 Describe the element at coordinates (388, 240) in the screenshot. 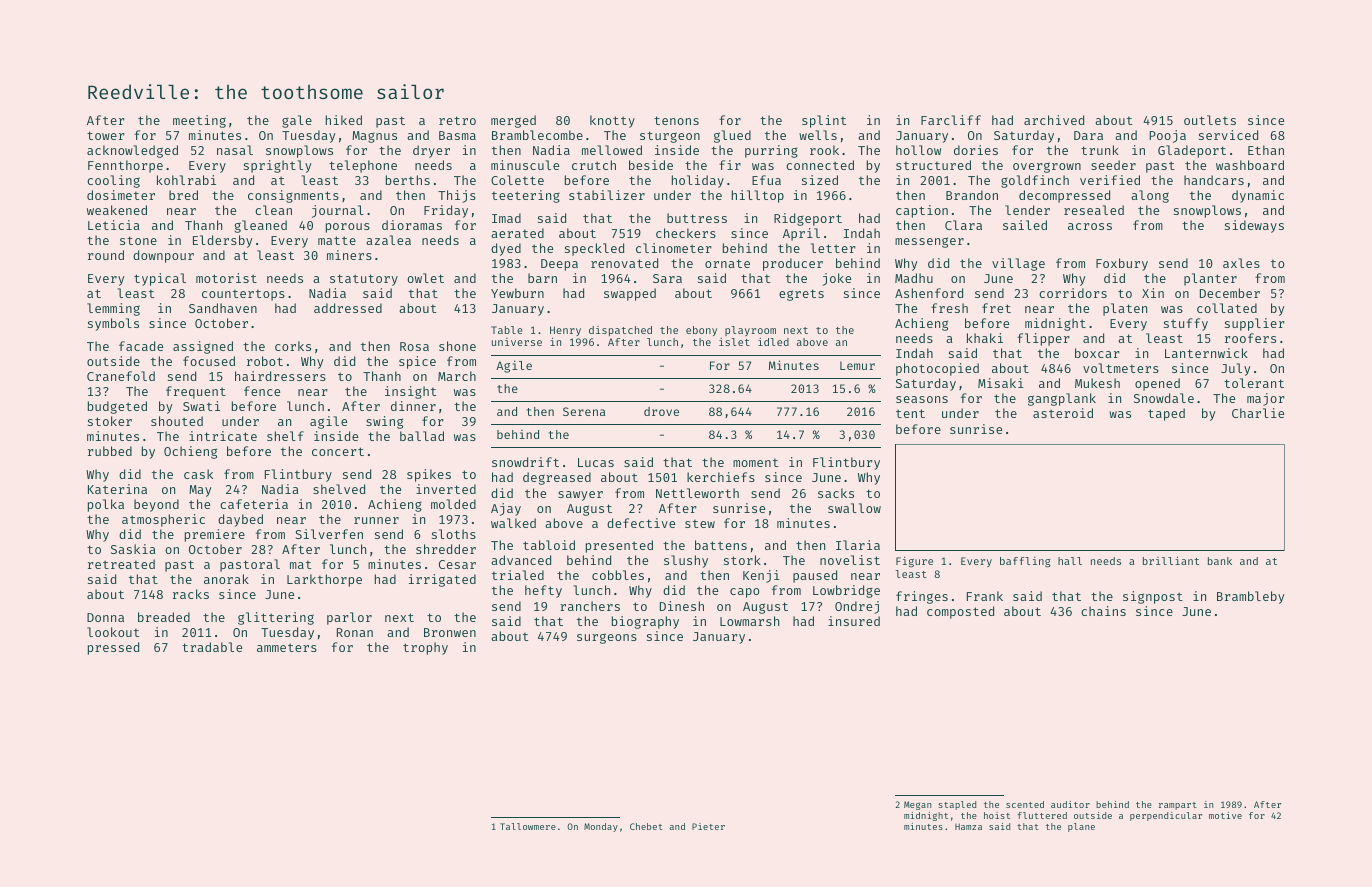

I see `azalea` at that location.
